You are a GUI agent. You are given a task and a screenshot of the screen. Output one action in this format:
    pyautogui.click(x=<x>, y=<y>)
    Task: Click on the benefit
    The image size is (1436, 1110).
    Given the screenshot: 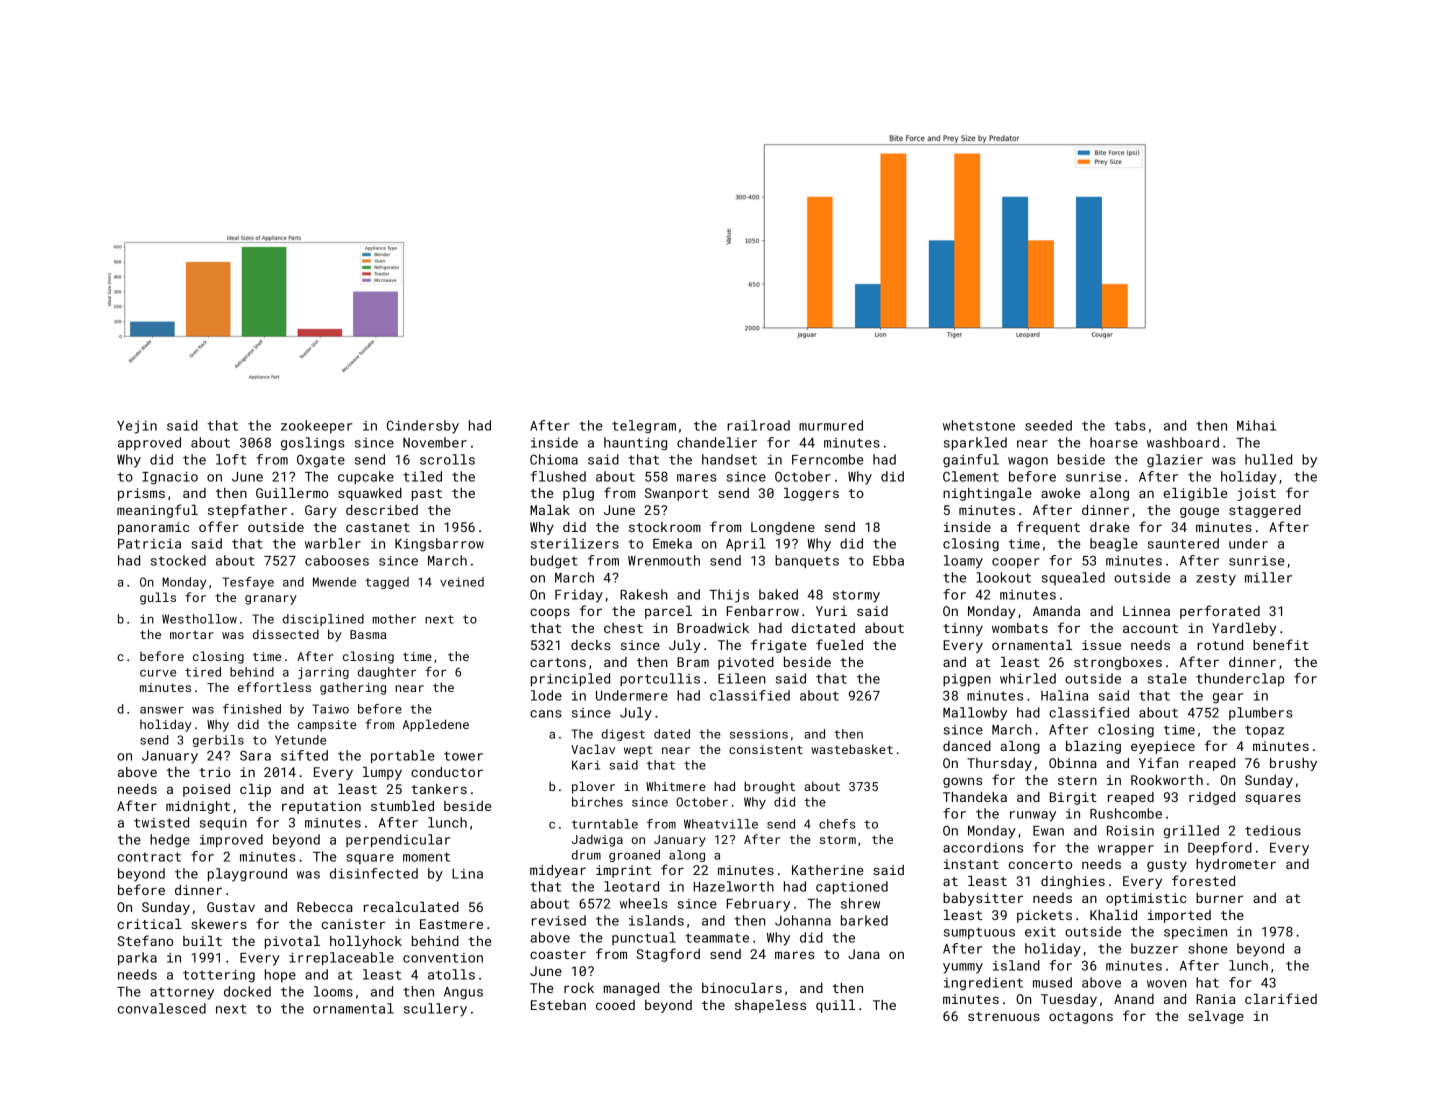 What is the action you would take?
    pyautogui.click(x=1281, y=644)
